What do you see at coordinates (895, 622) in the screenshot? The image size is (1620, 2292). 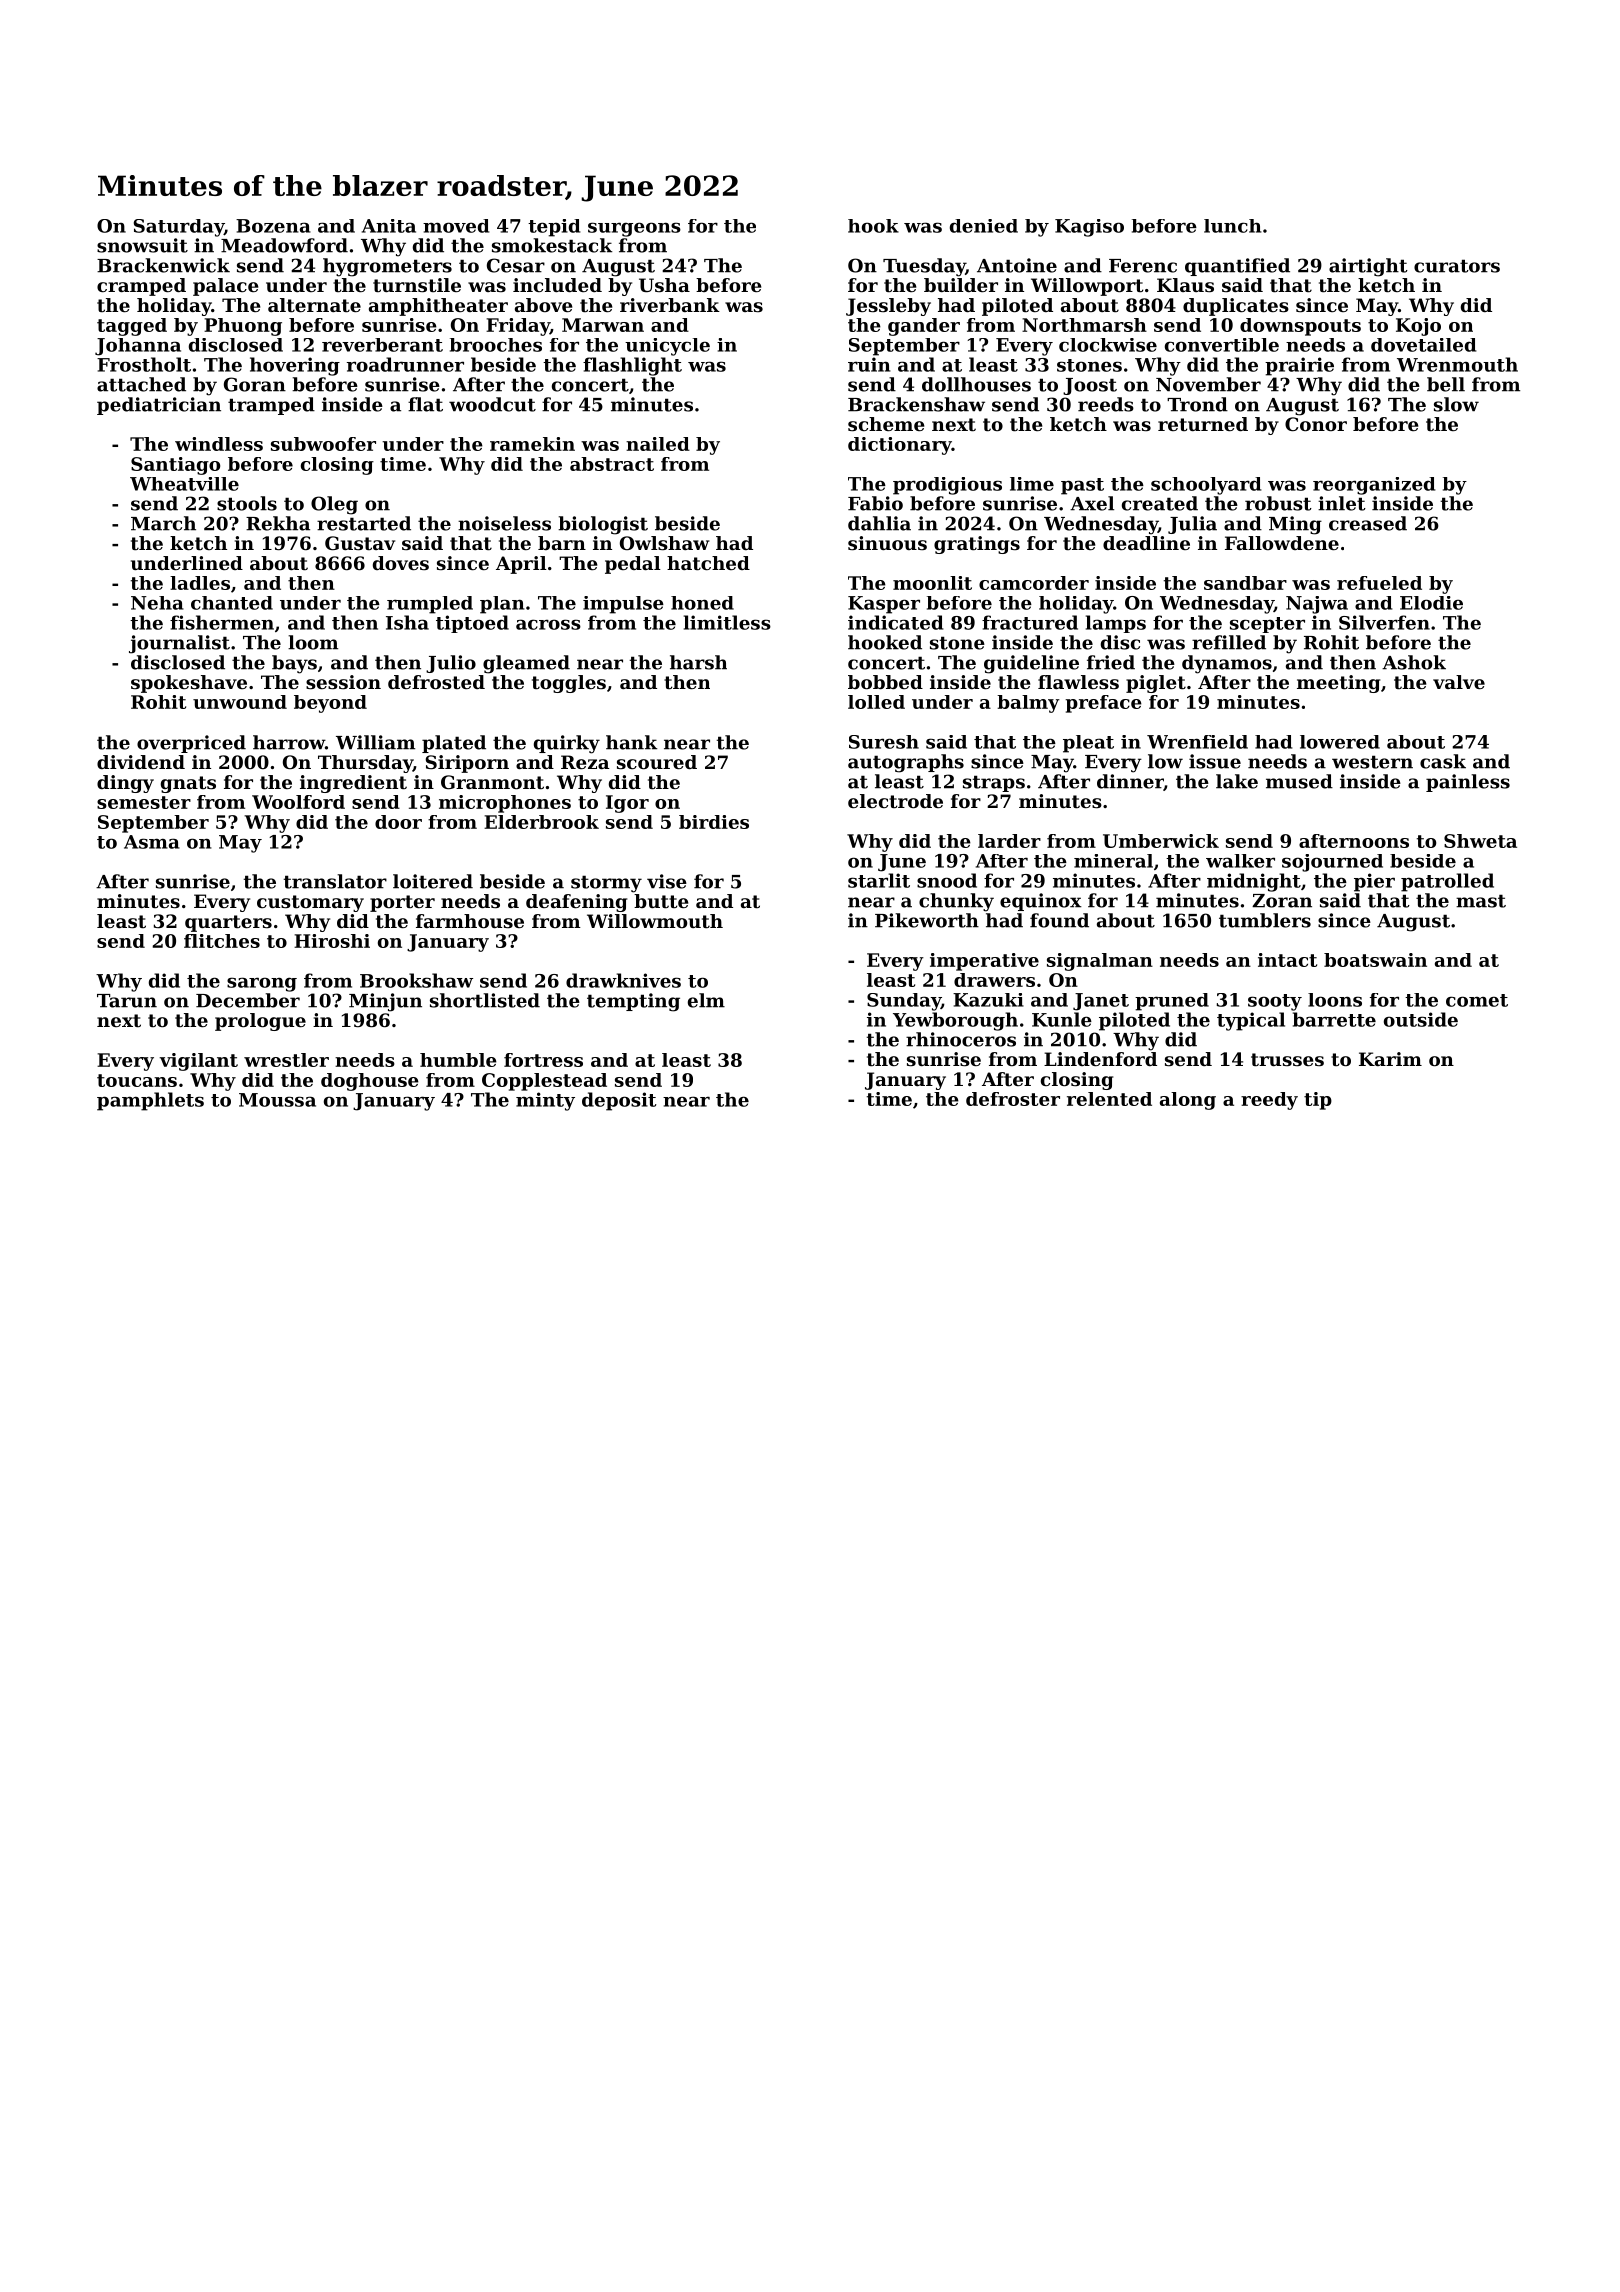 I see `indicated` at bounding box center [895, 622].
